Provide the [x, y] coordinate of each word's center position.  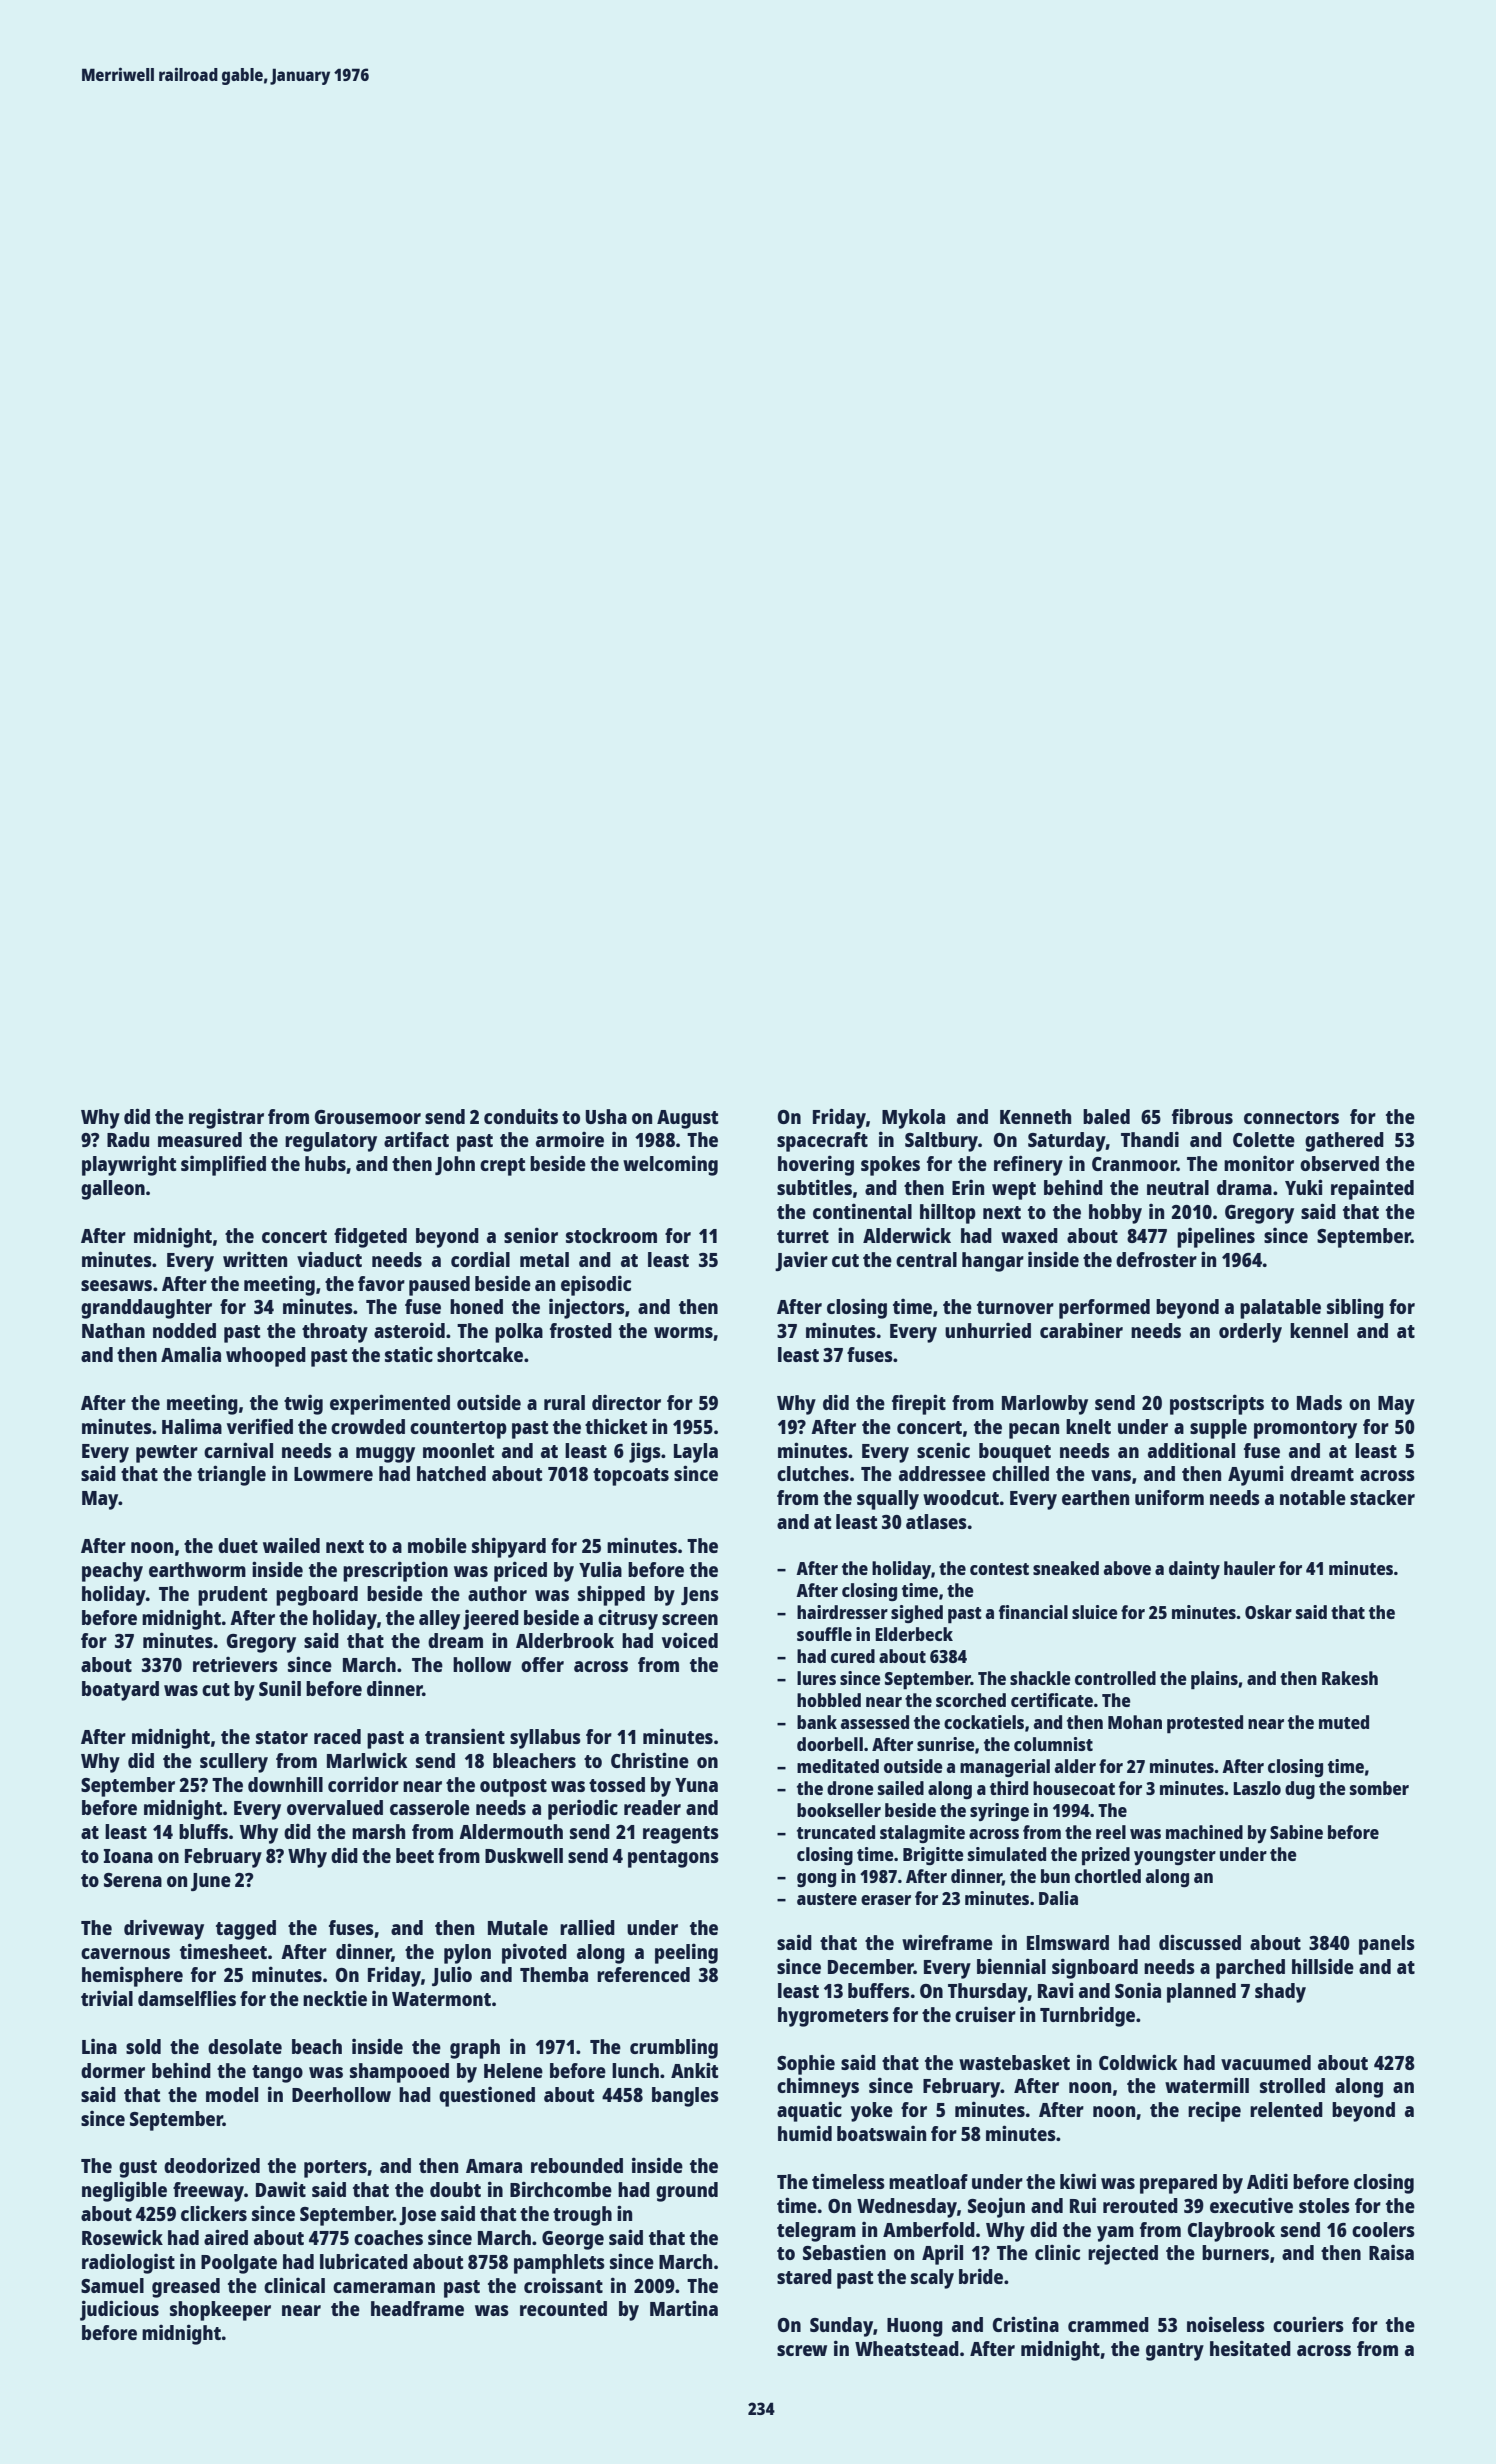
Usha [606, 1116]
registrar [226, 1118]
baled [1106, 1116]
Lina [99, 2046]
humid [805, 2133]
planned [1201, 1993]
